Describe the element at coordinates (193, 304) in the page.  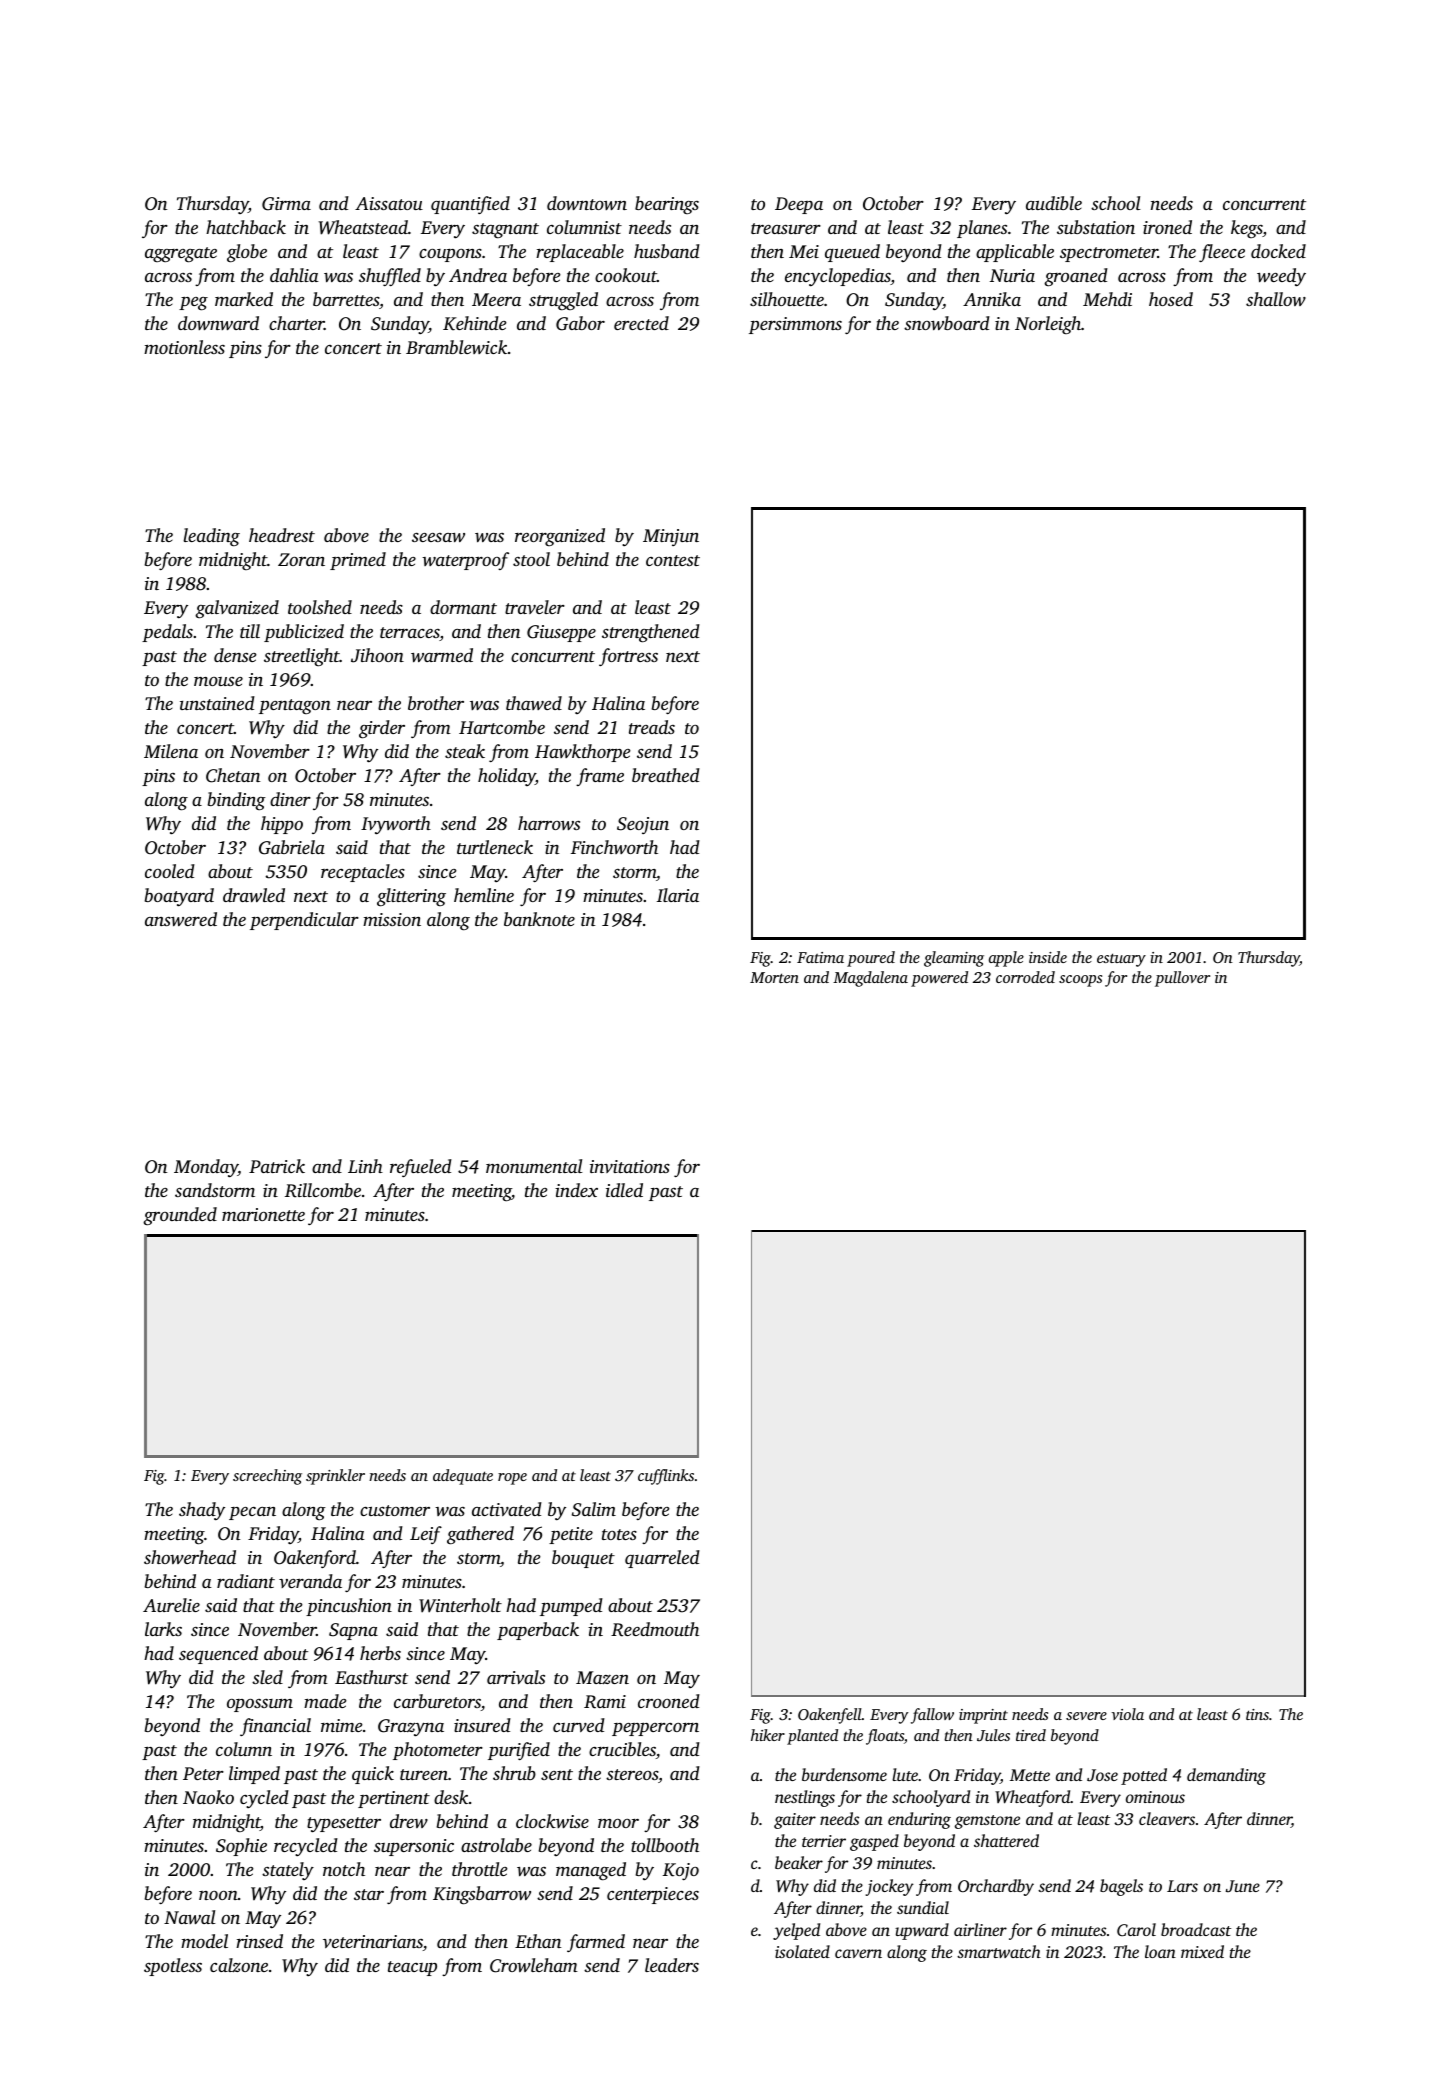
I see `peg` at that location.
